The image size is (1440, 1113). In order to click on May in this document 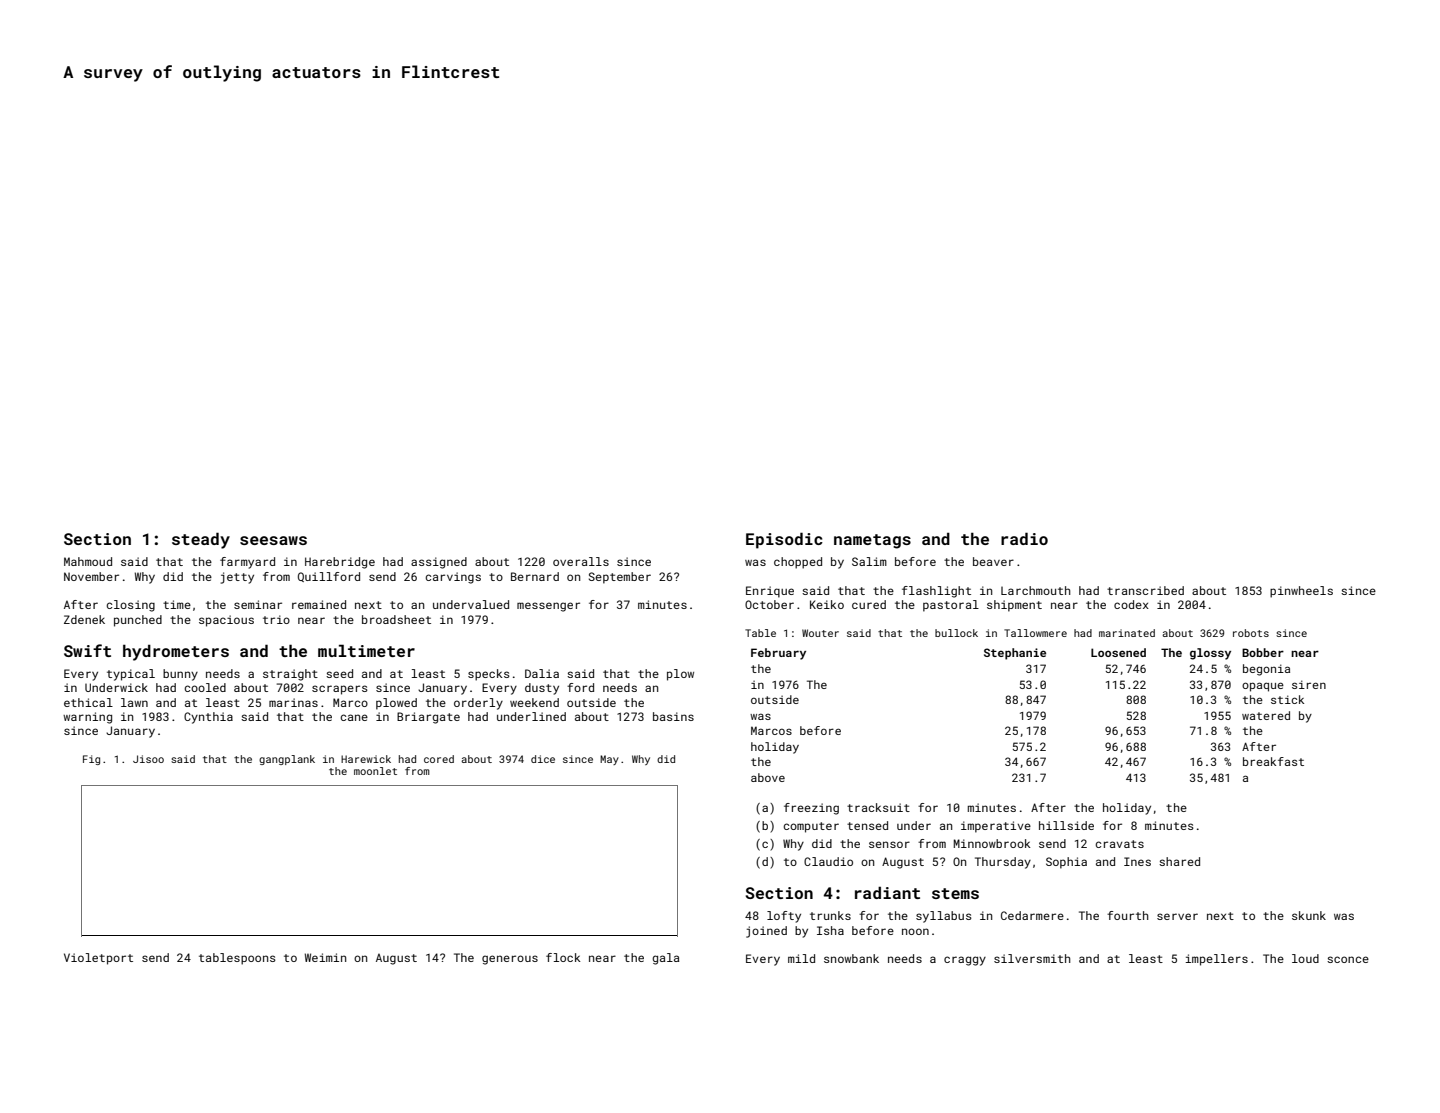, I will do `click(609, 760)`.
